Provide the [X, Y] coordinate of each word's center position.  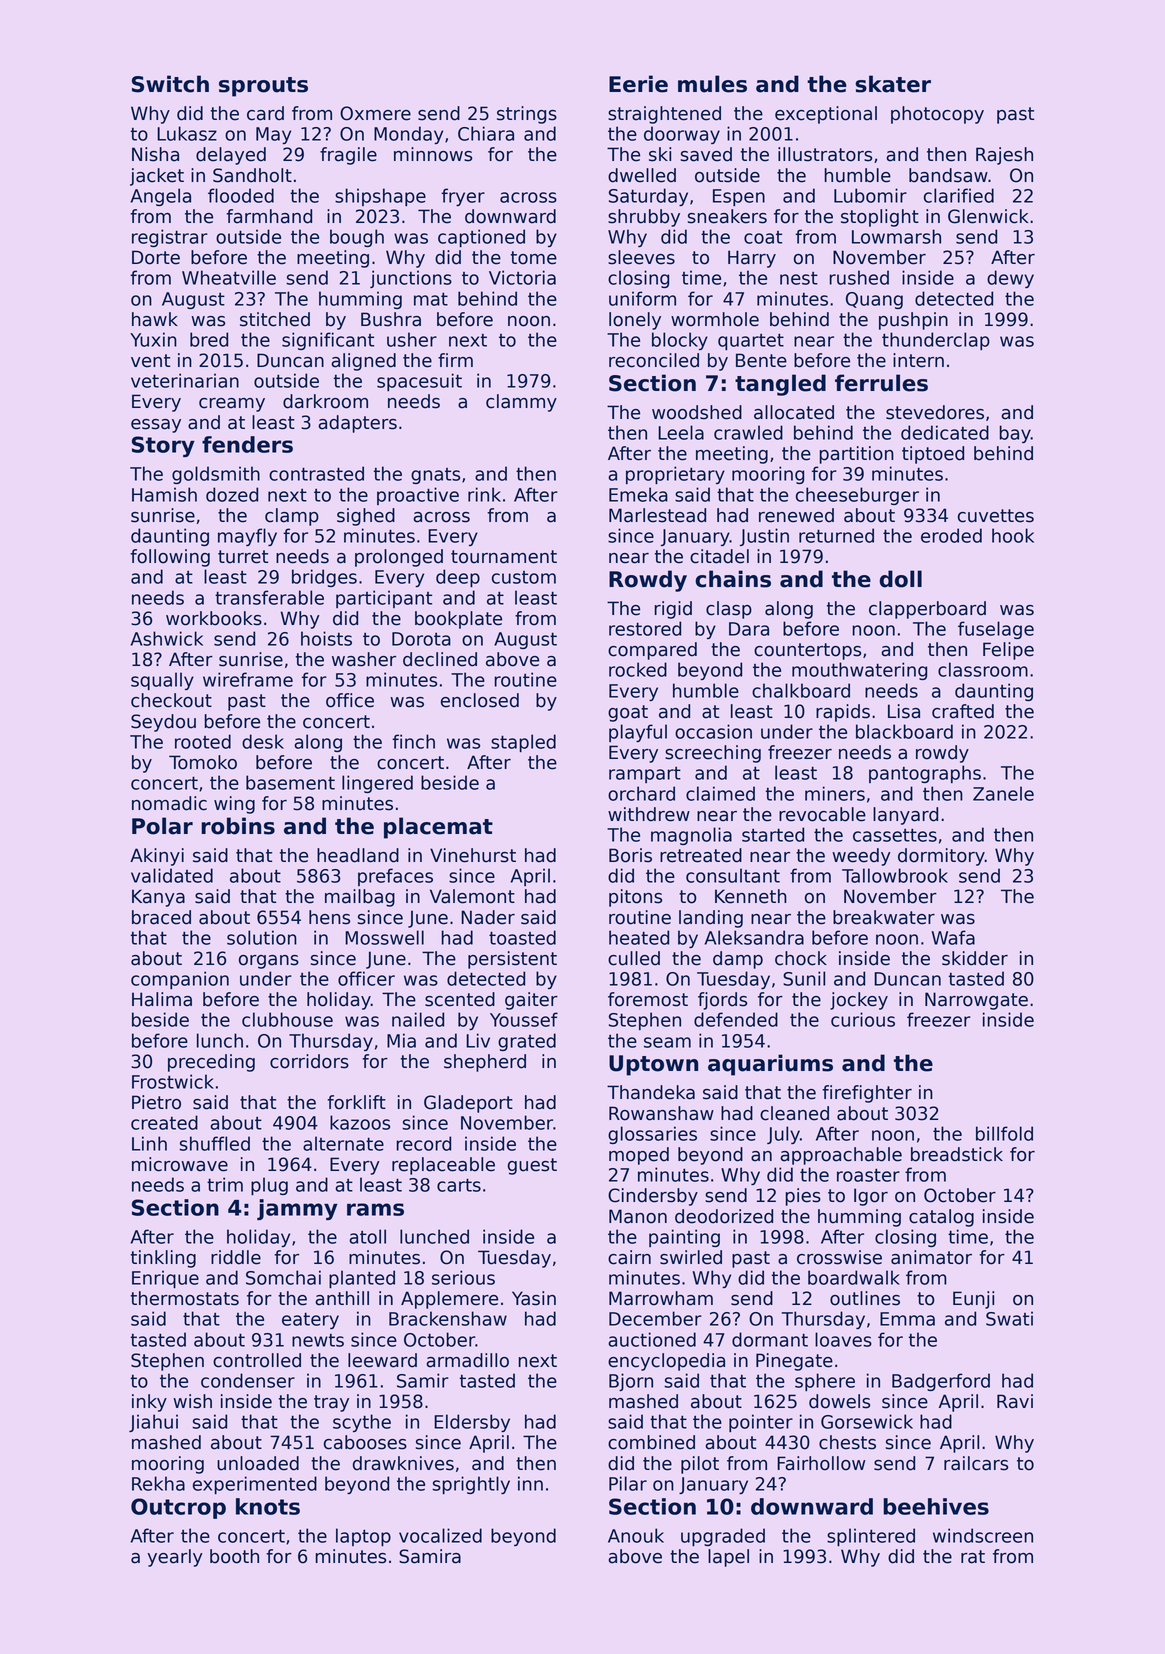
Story [163, 446]
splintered [871, 1537]
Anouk [636, 1535]
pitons [635, 898]
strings [527, 115]
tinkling [163, 1259]
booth [234, 1556]
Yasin [534, 1298]
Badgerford [941, 1382]
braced [161, 917]
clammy [521, 403]
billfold [1004, 1133]
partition [856, 455]
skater [893, 84]
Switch [170, 84]
